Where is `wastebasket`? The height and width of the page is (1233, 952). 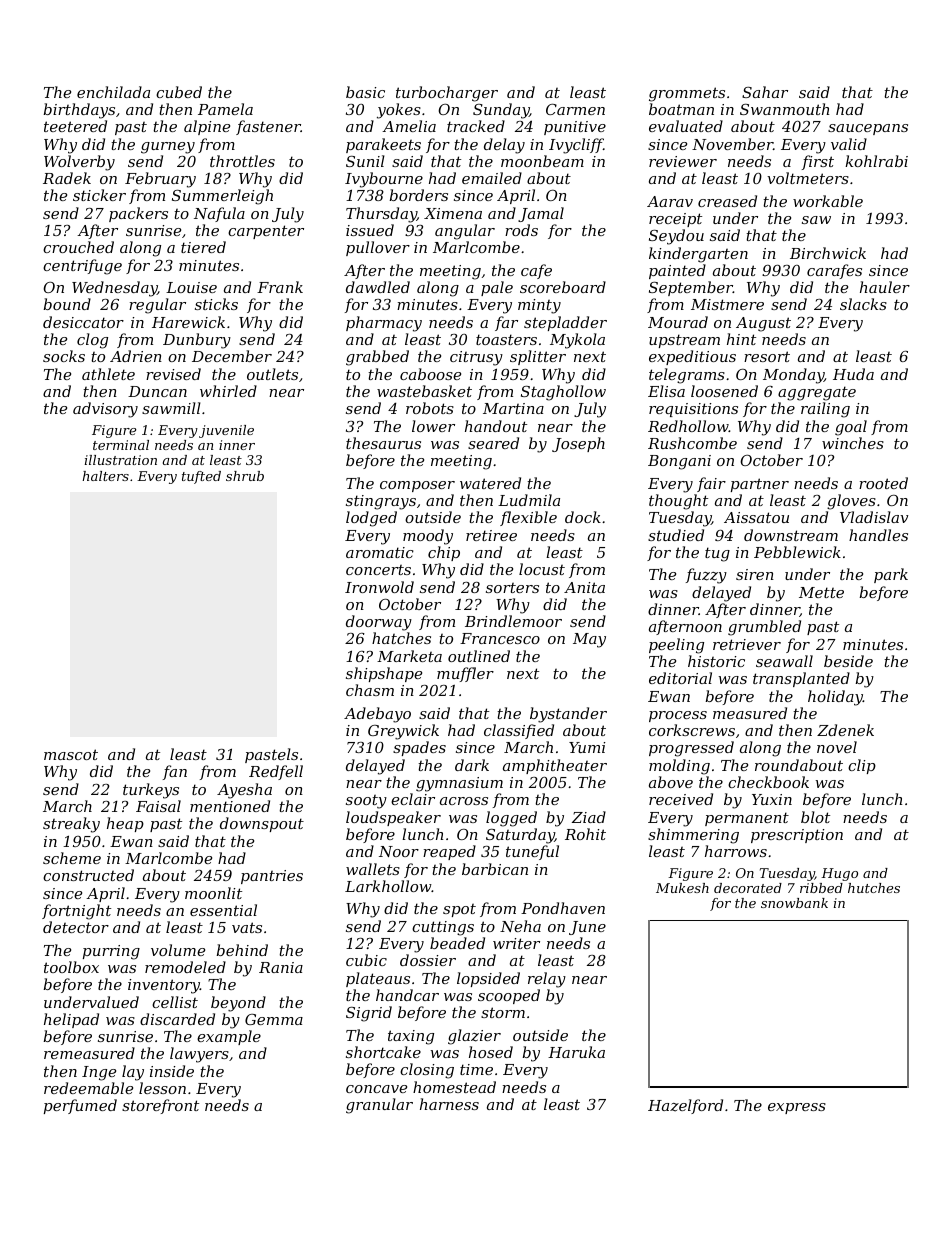
wastebasket is located at coordinates (424, 391).
